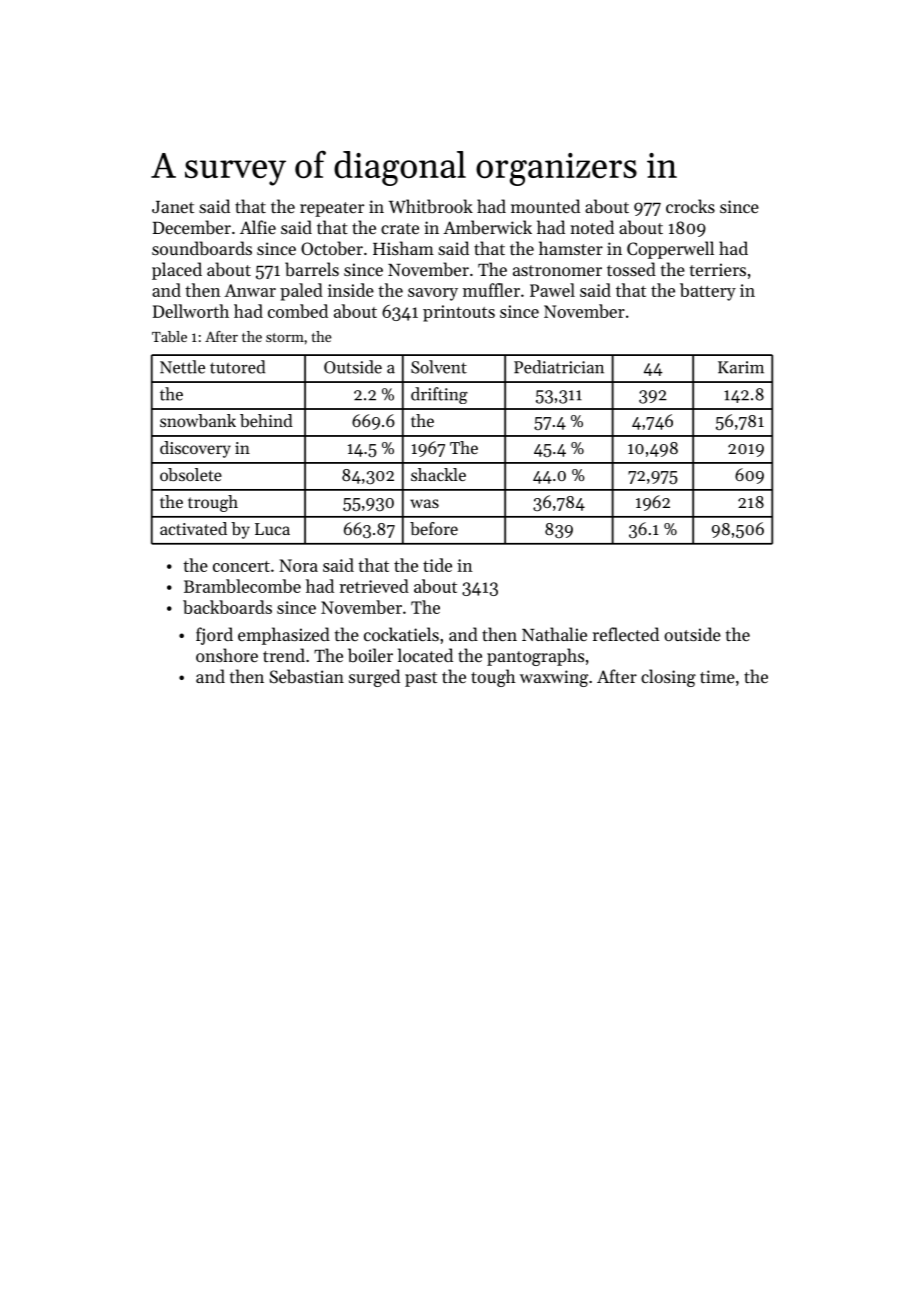  What do you see at coordinates (237, 367) in the screenshot?
I see `tutored` at bounding box center [237, 367].
